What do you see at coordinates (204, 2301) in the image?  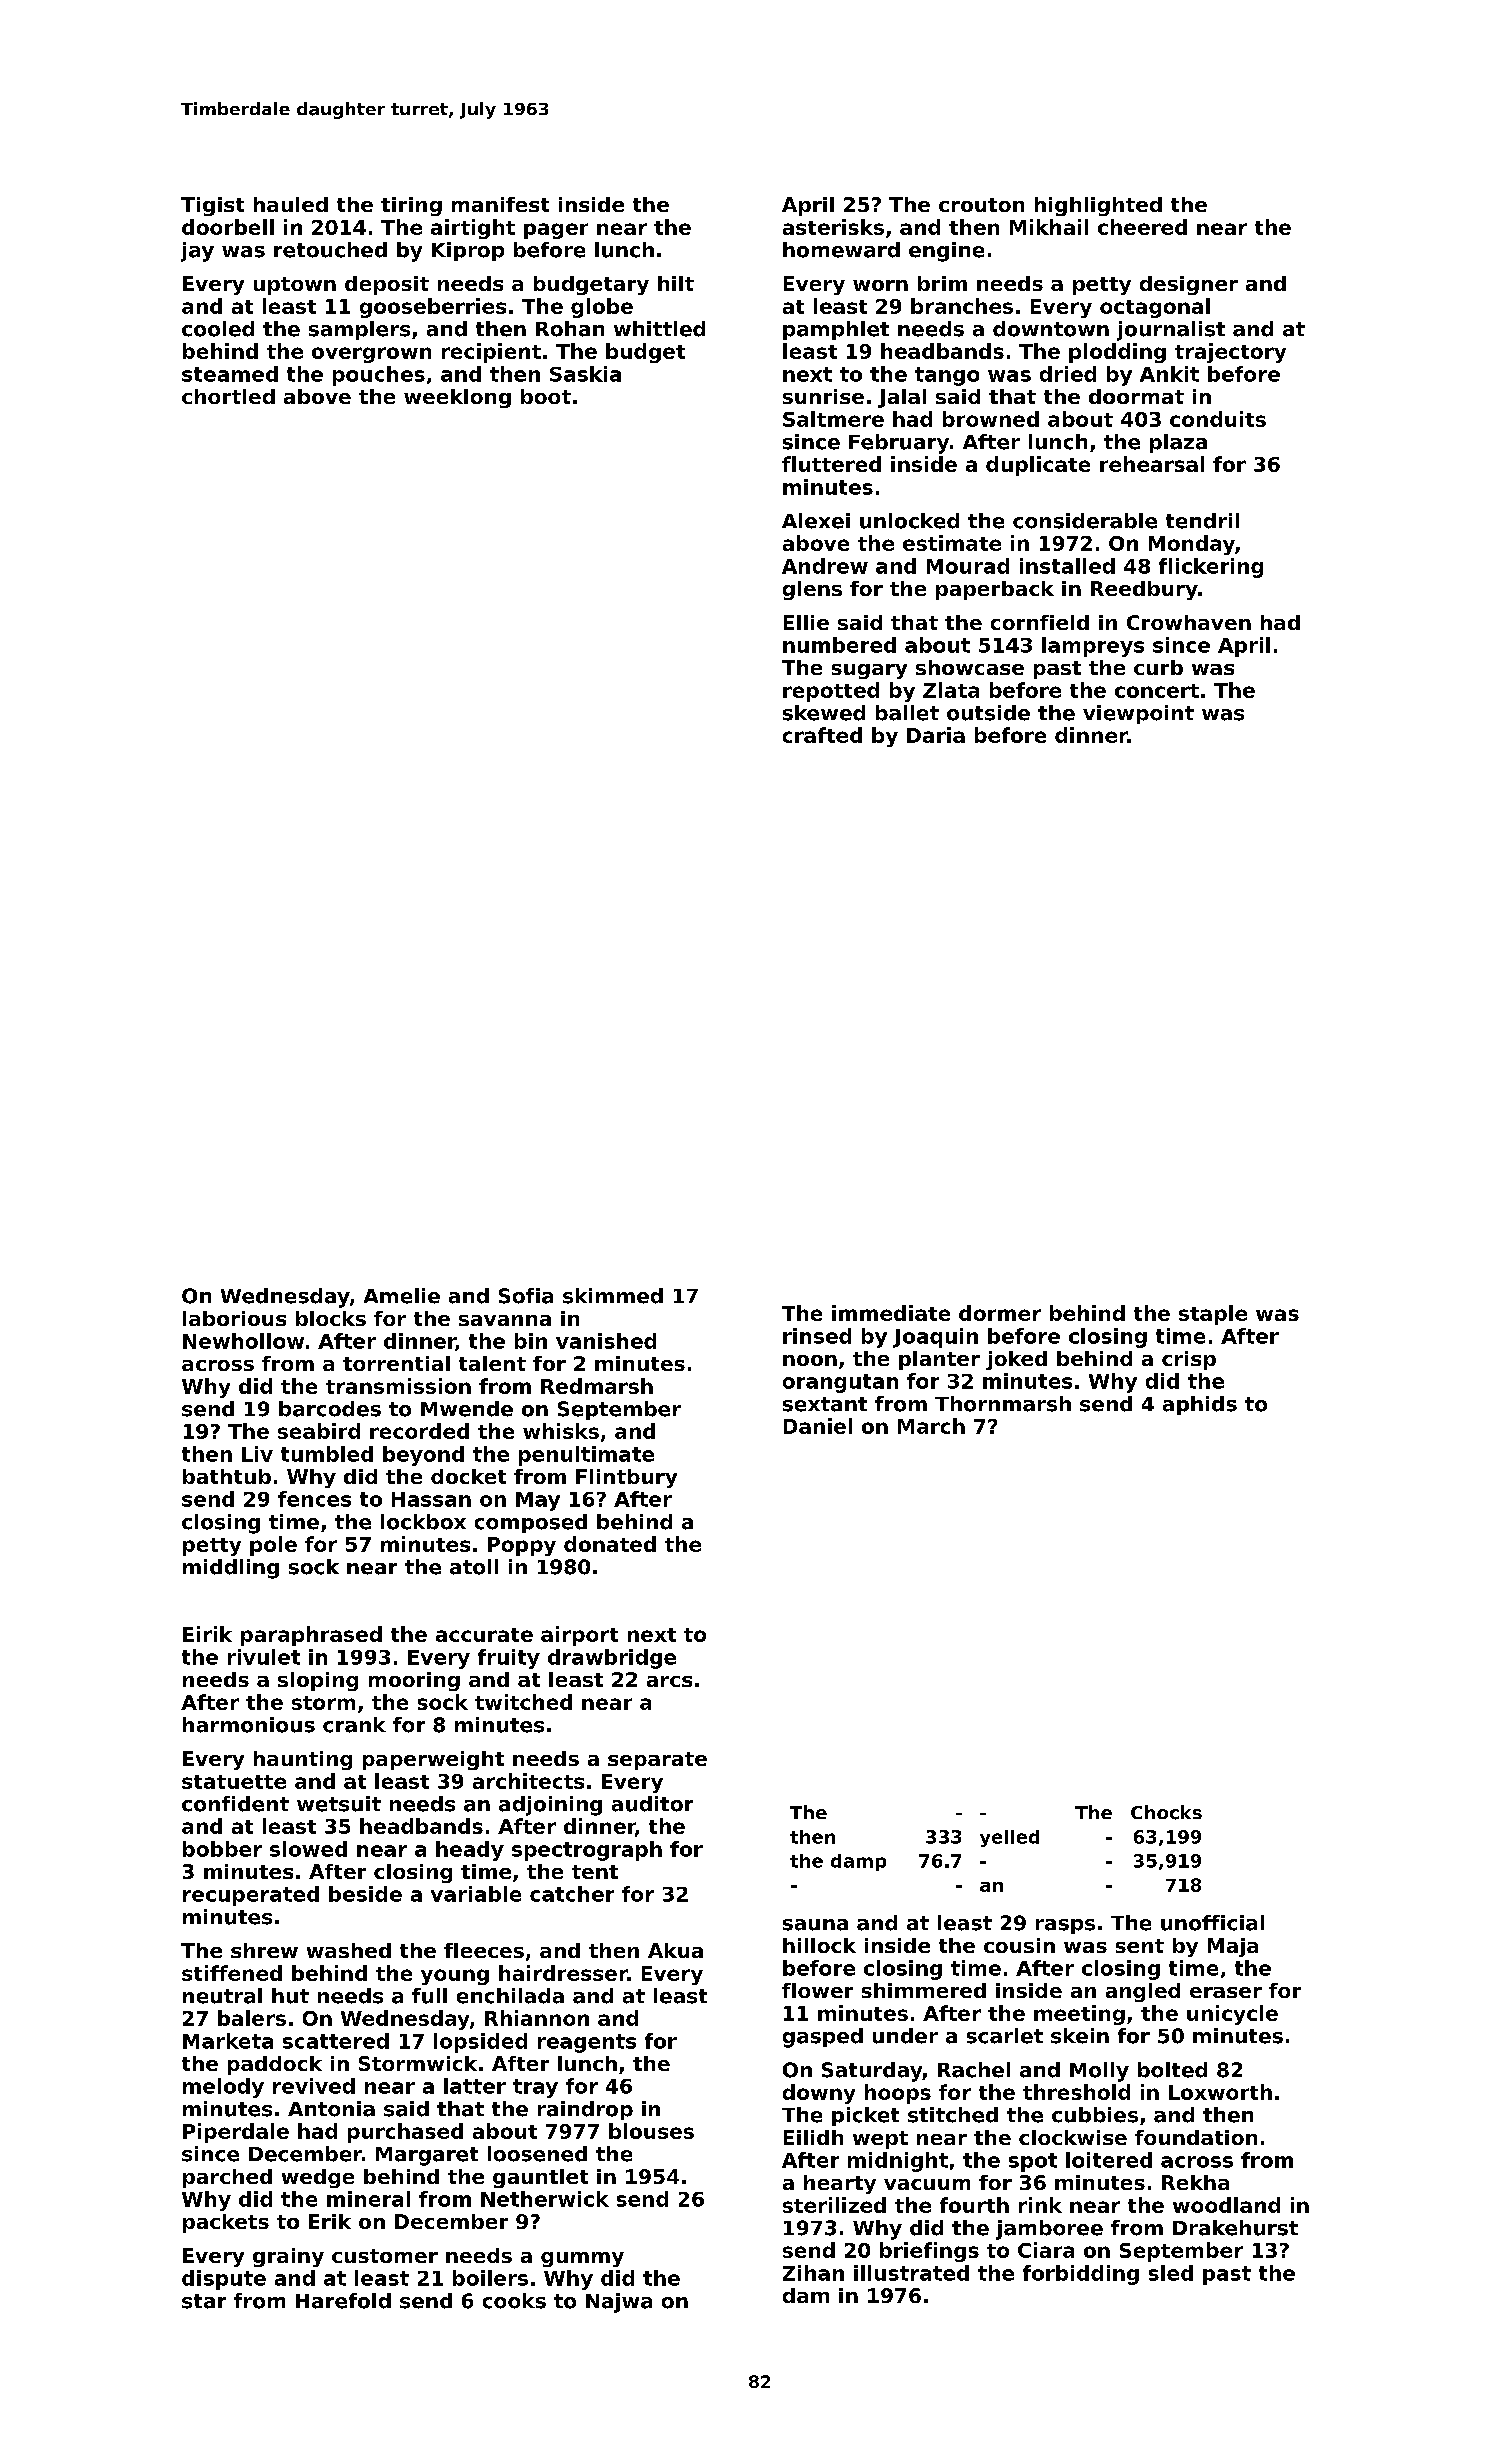 I see `star` at bounding box center [204, 2301].
